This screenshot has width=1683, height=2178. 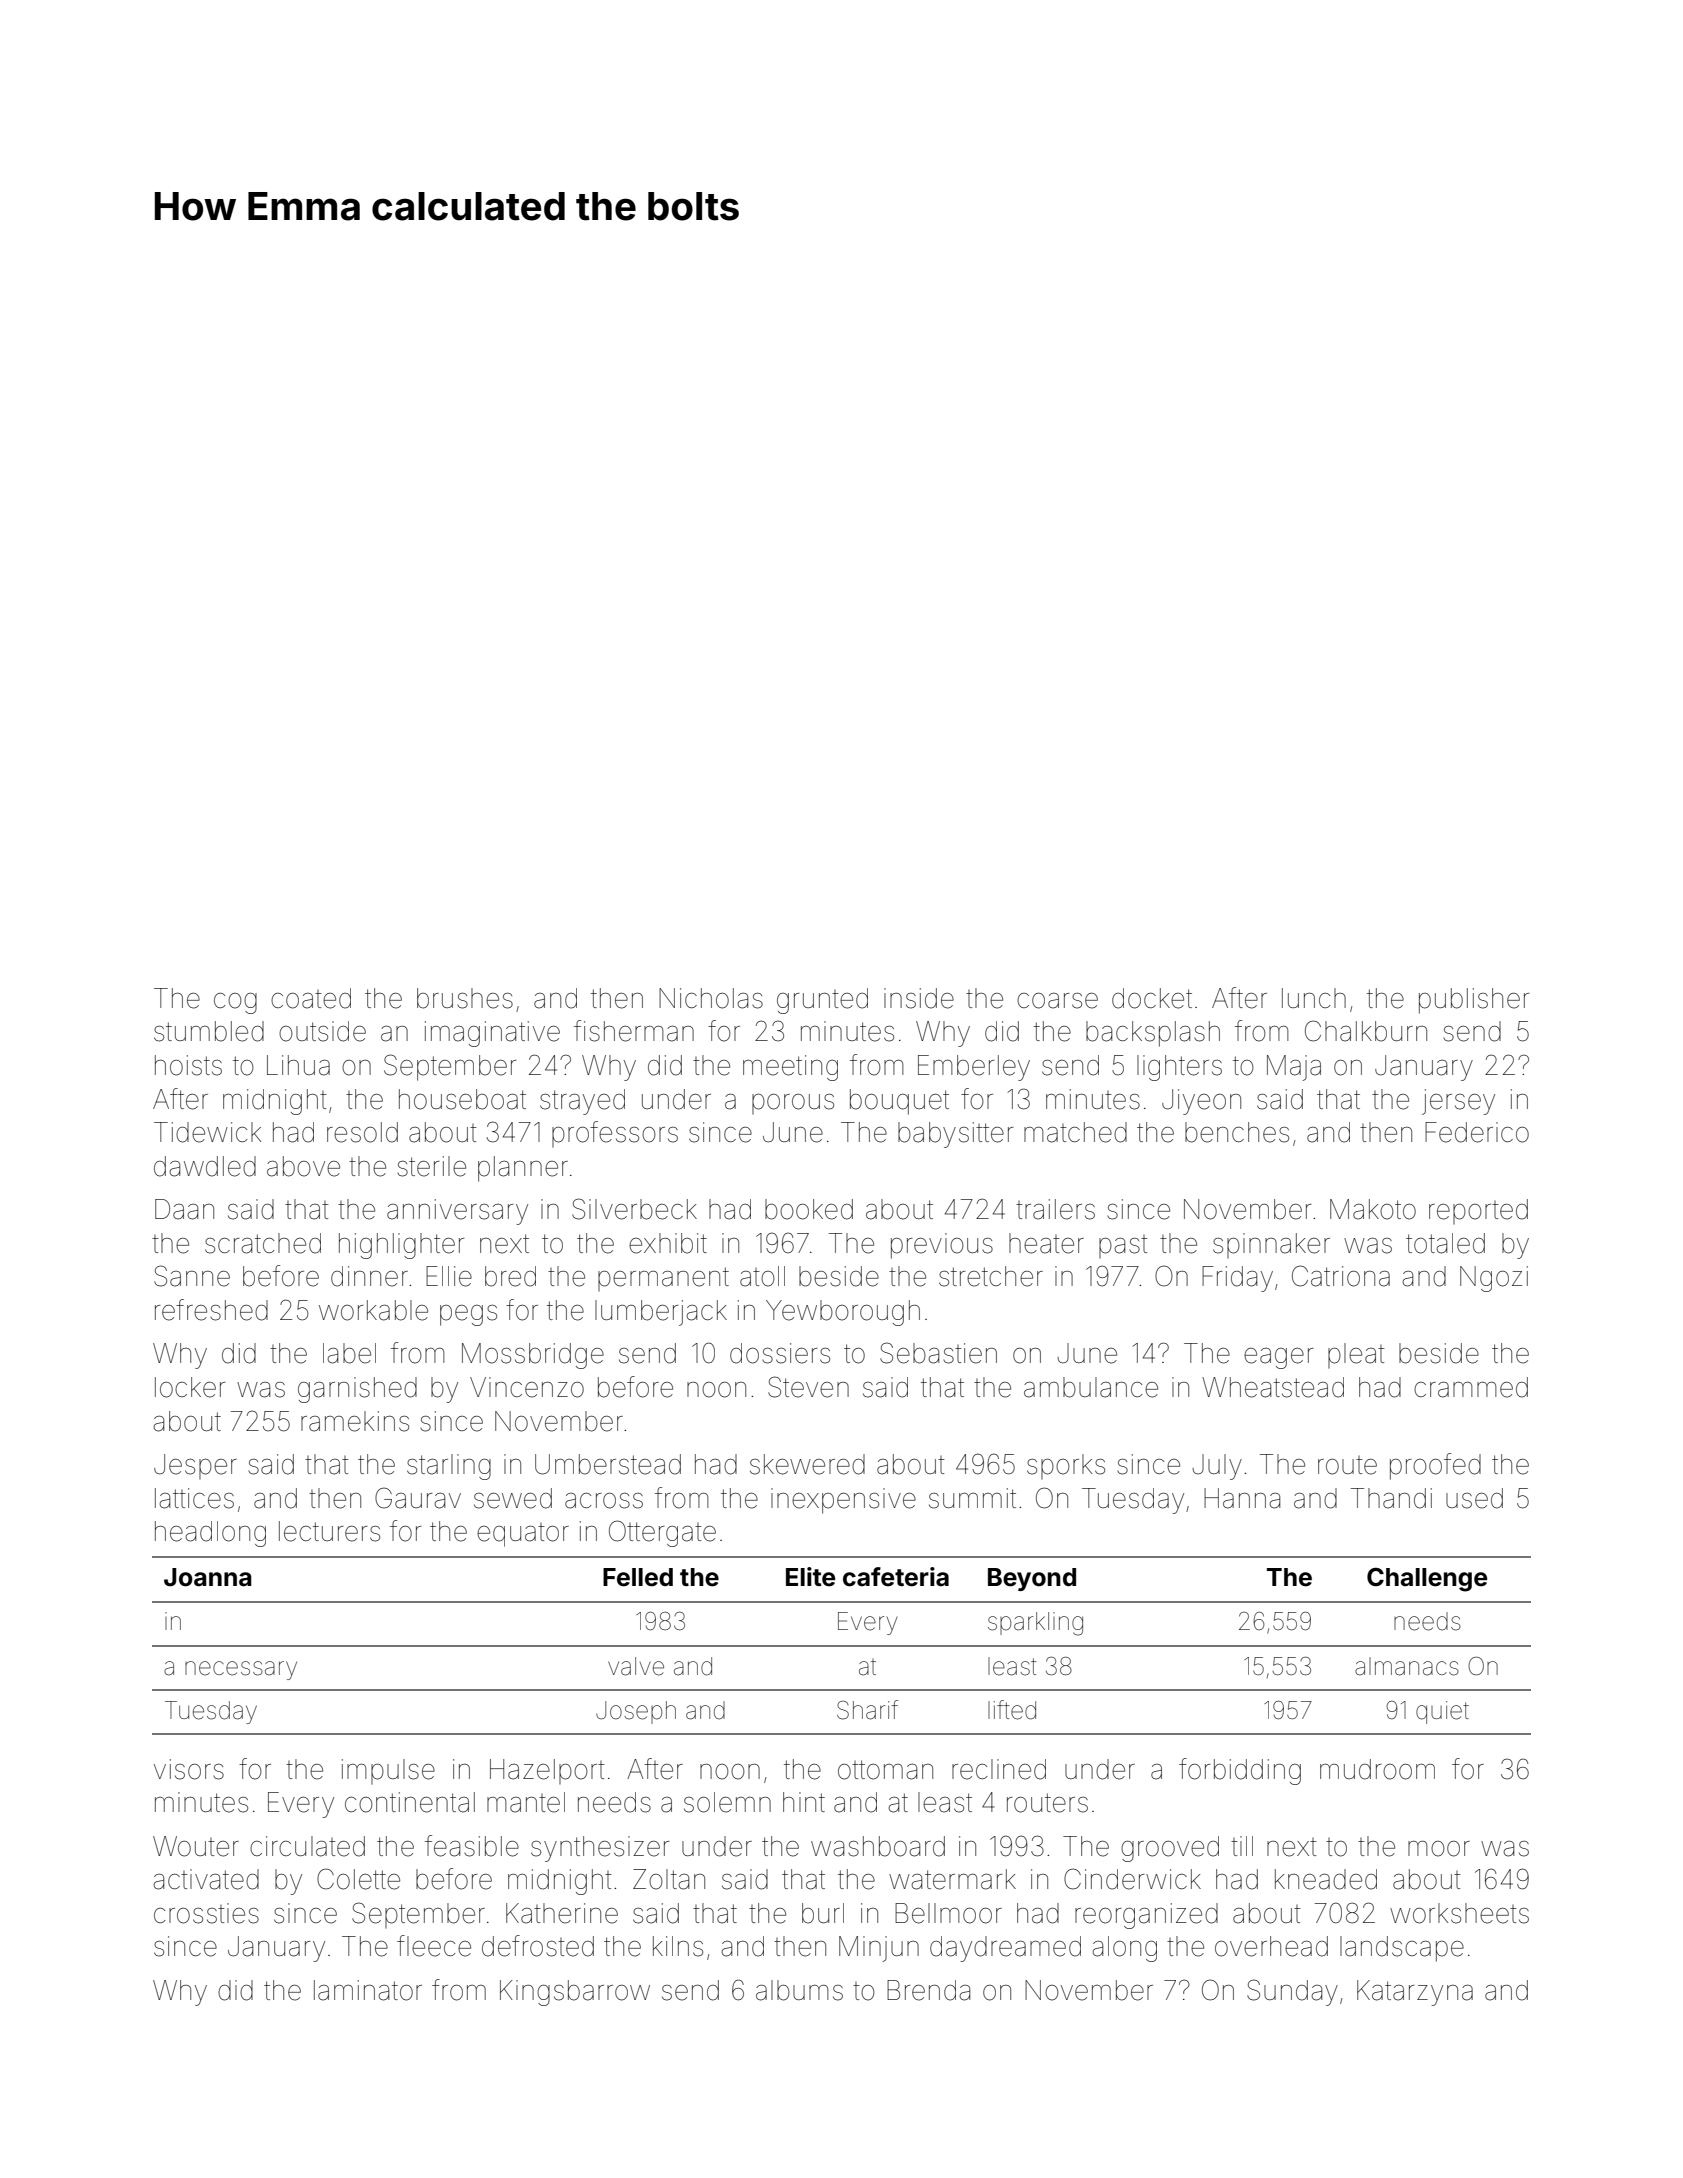 What do you see at coordinates (388, 1771) in the screenshot?
I see `impulse` at bounding box center [388, 1771].
